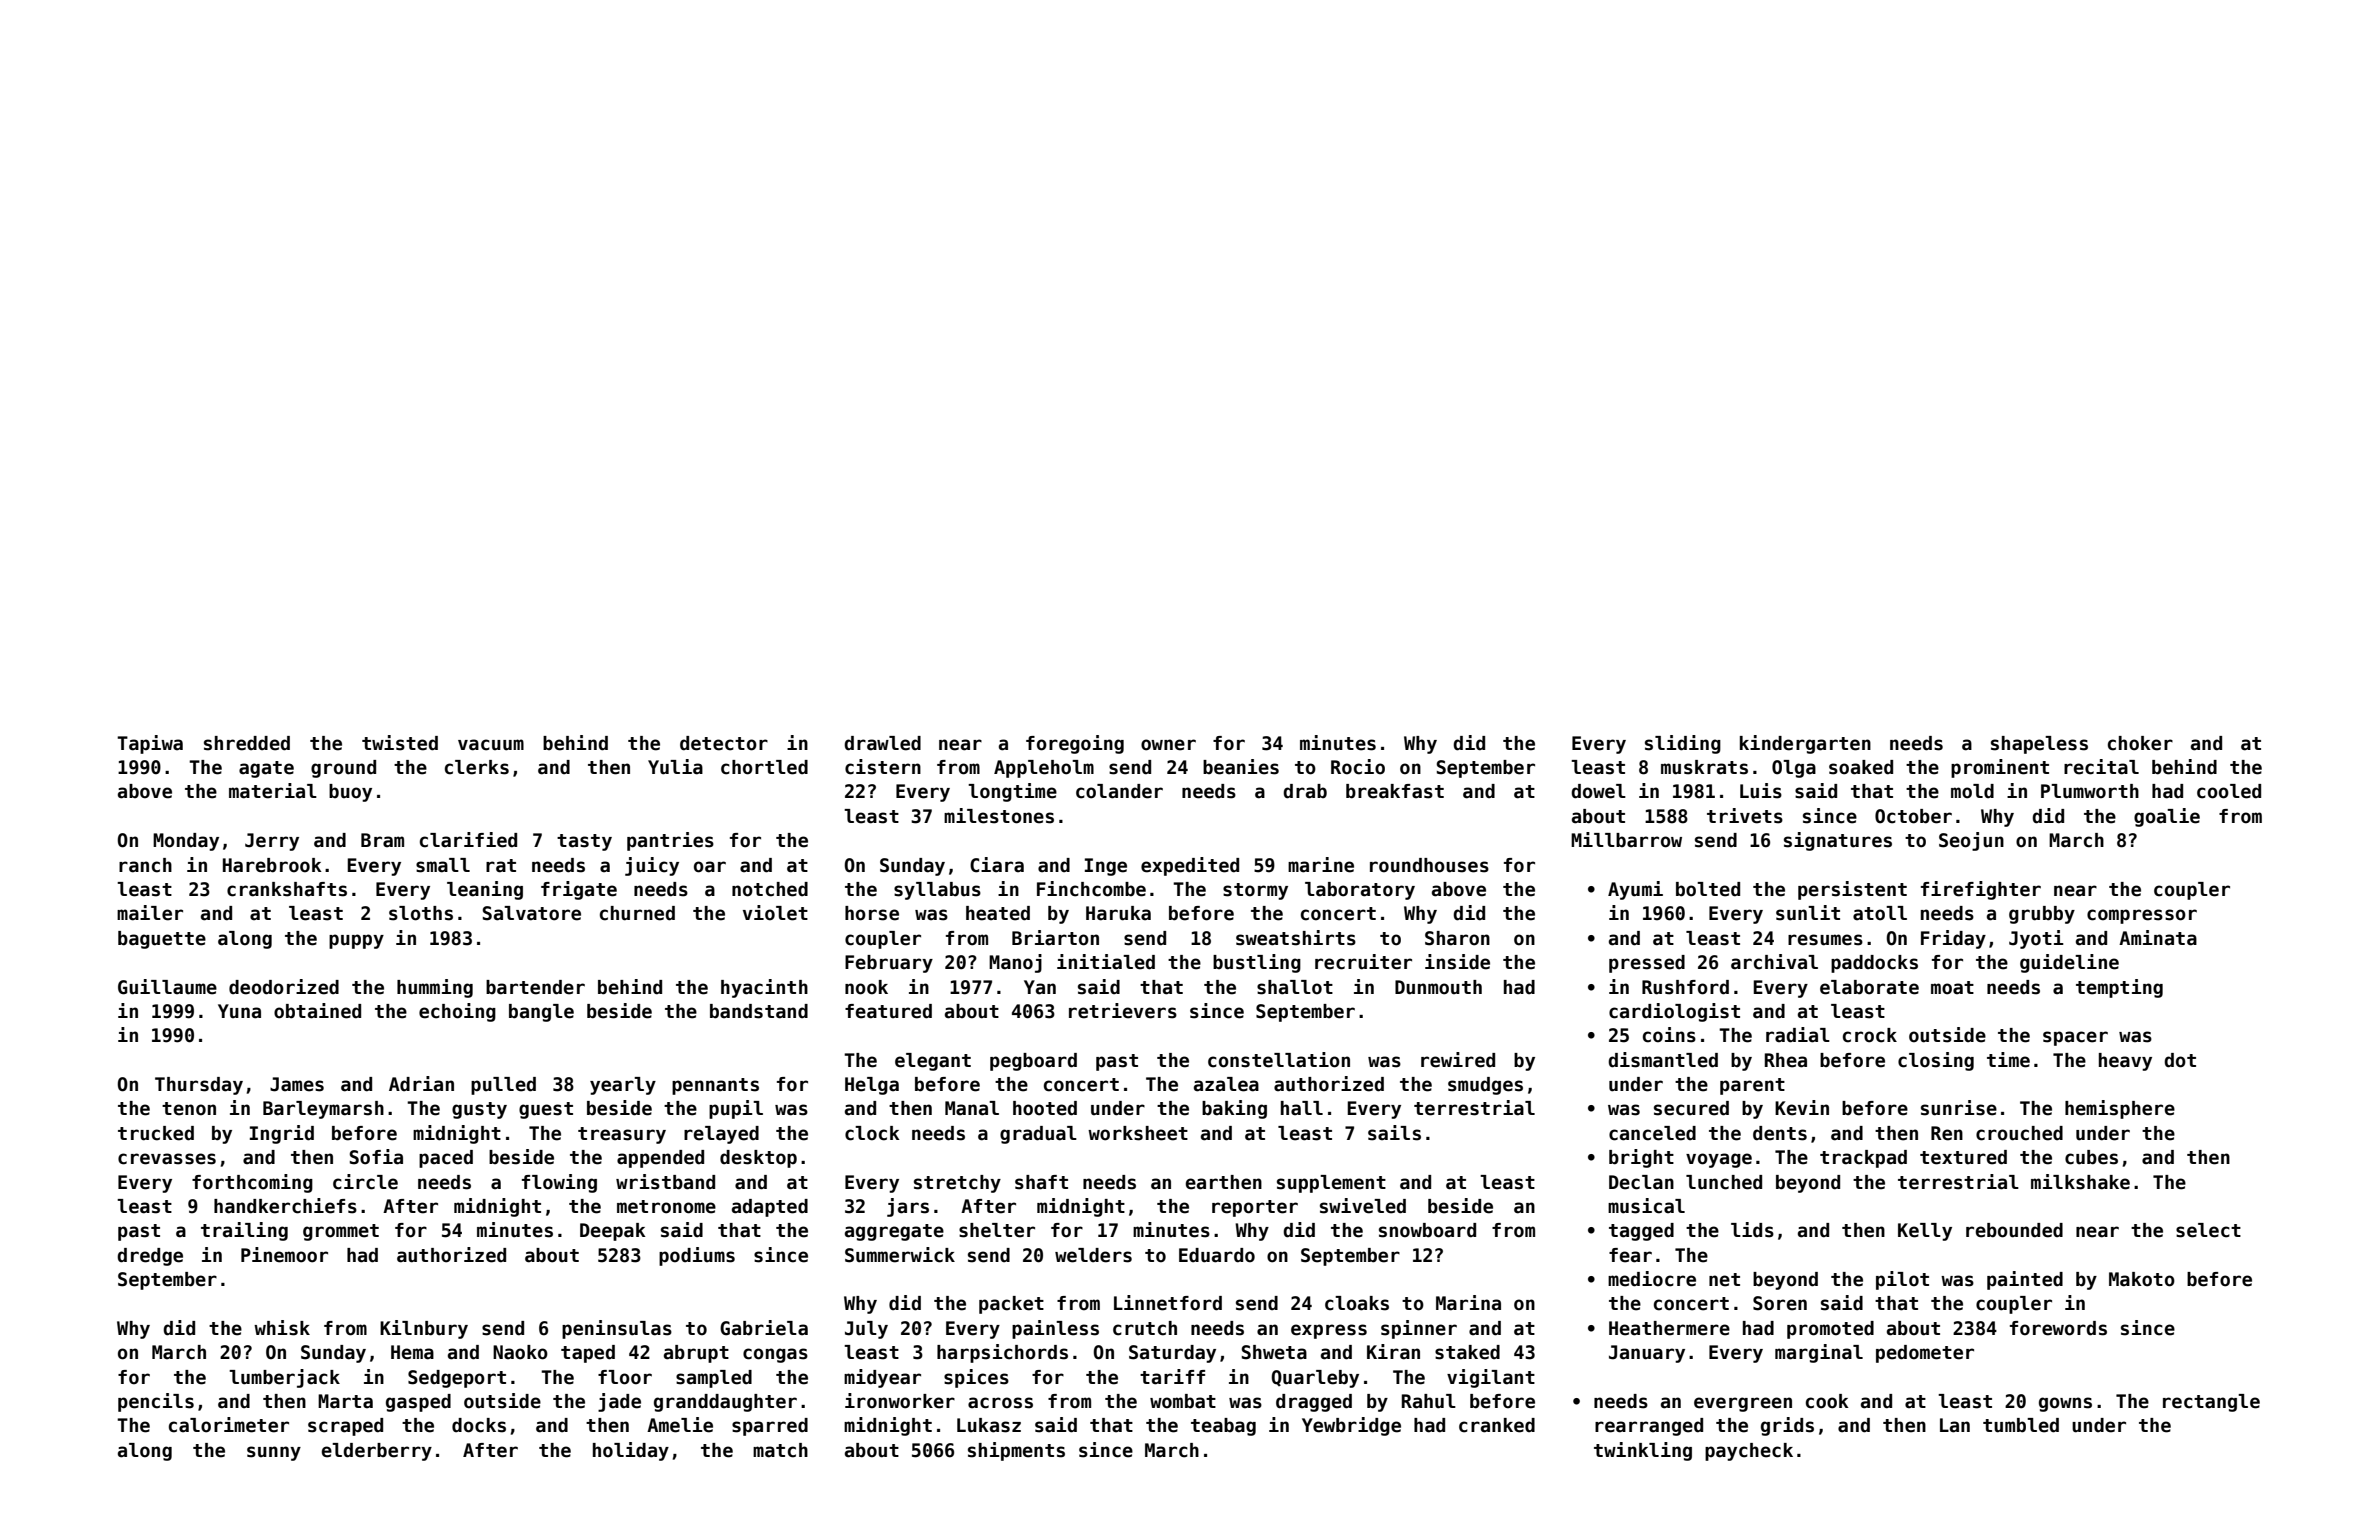 This image has width=2380, height=1540. I want to click on cloaks, so click(1357, 1303).
